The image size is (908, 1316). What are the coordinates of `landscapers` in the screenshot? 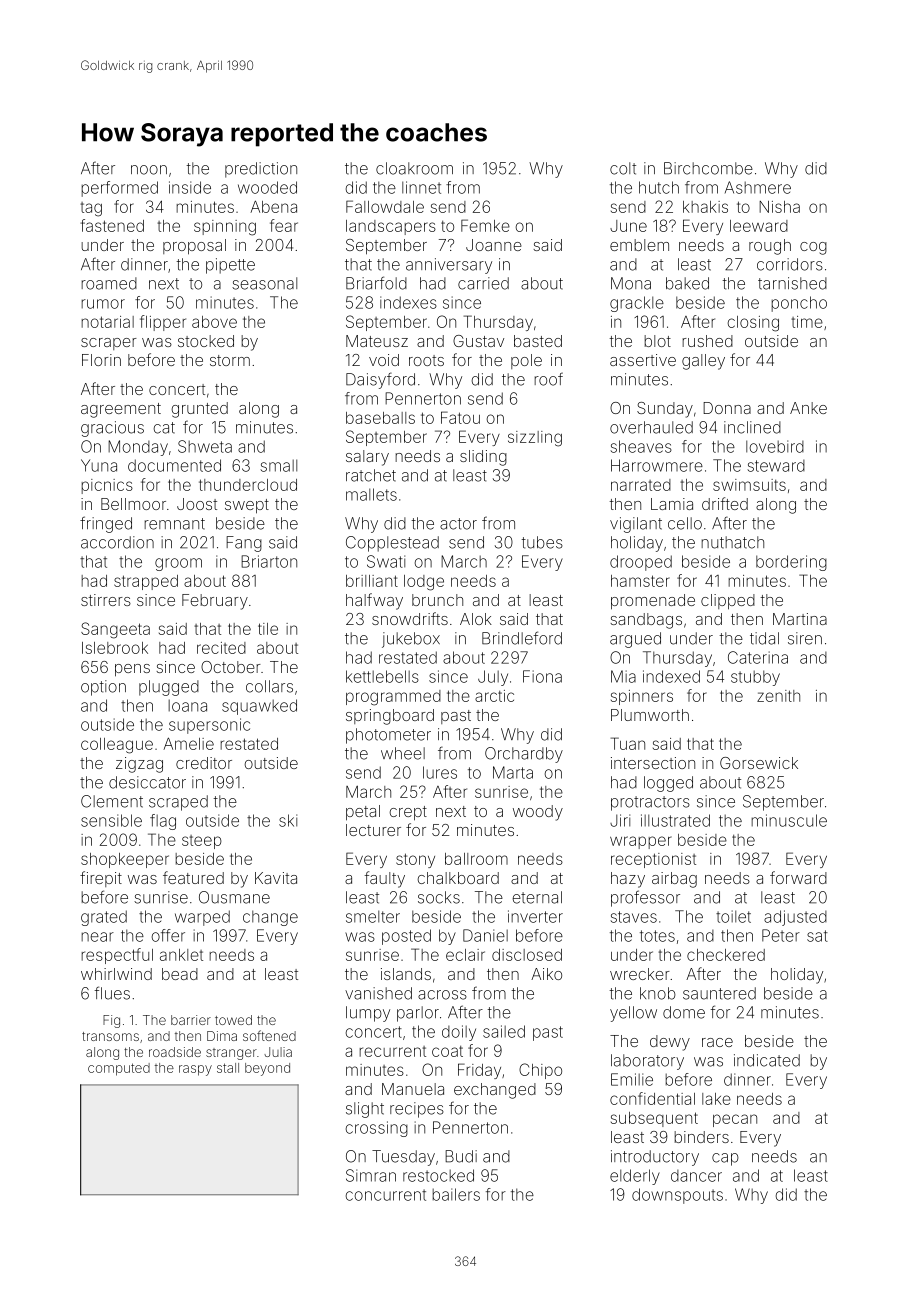 It's located at (391, 227).
